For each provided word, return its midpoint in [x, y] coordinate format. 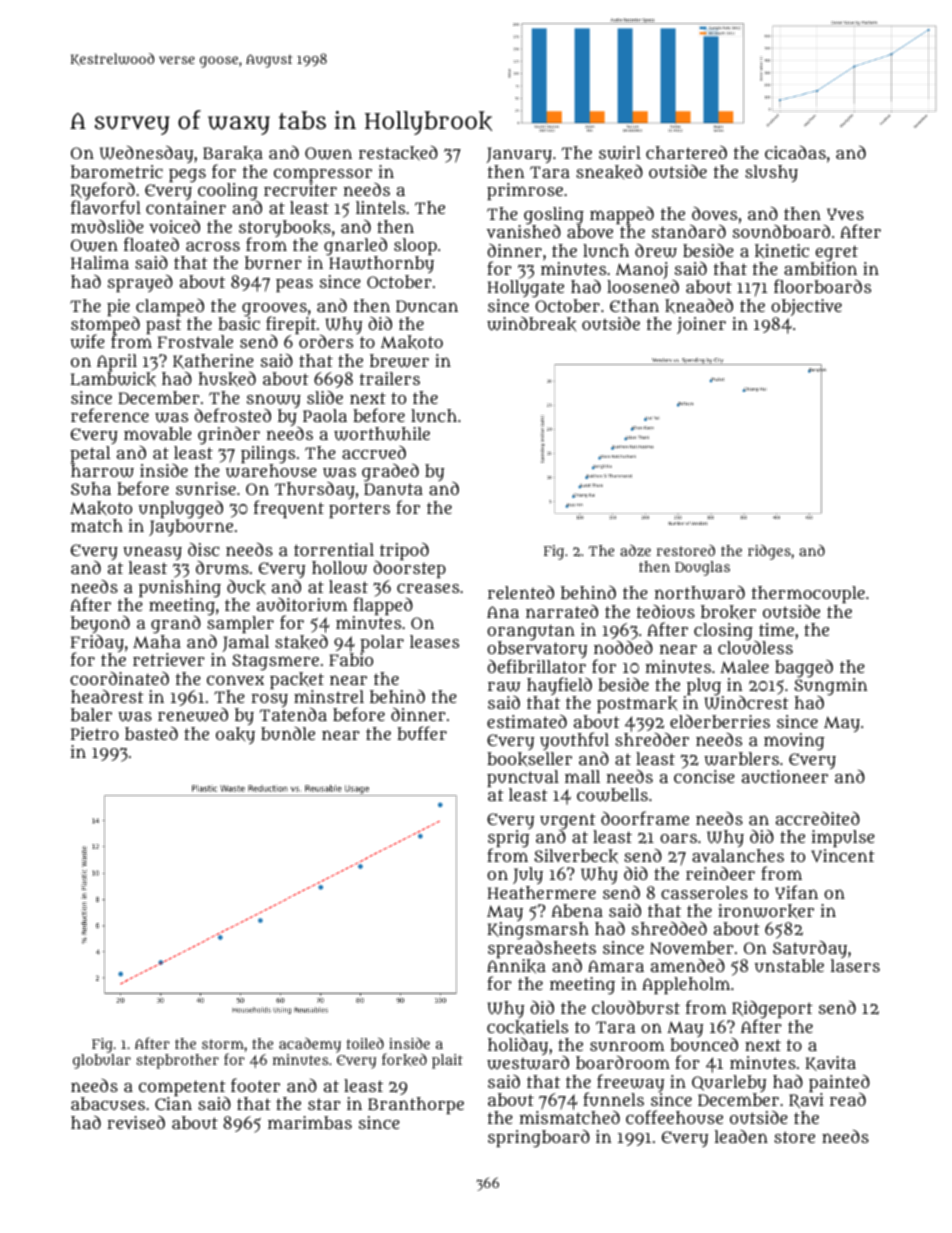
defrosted [232, 415]
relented [521, 592]
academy [310, 1045]
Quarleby [729, 1083]
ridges [769, 552]
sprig [509, 839]
